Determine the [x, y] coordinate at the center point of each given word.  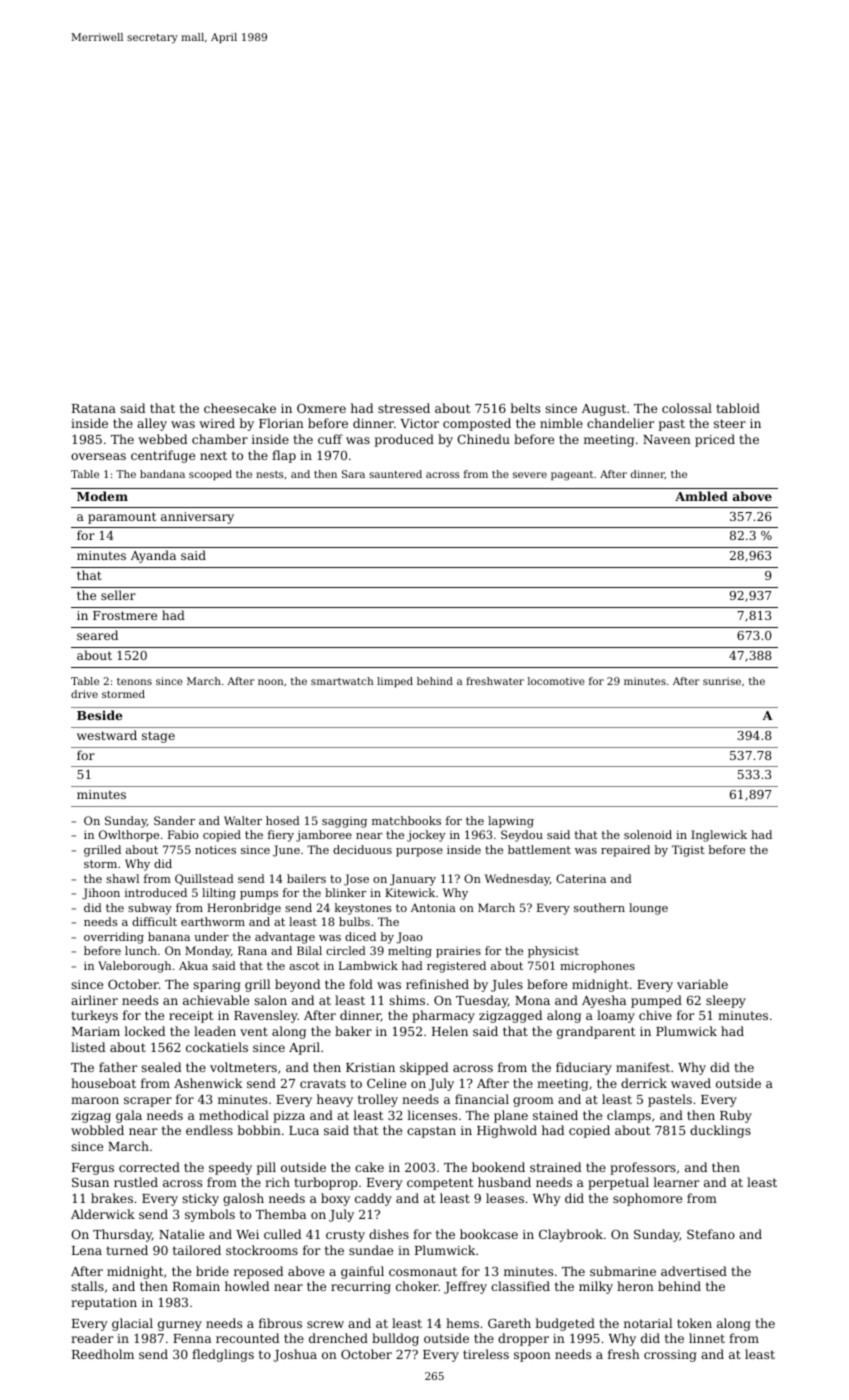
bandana [162, 474]
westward [107, 735]
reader [92, 1338]
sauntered [395, 474]
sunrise [722, 681]
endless [209, 1130]
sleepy [726, 1001]
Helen [450, 1031]
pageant [572, 476]
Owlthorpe [129, 836]
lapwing [511, 822]
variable [702, 984]
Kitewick [410, 892]
